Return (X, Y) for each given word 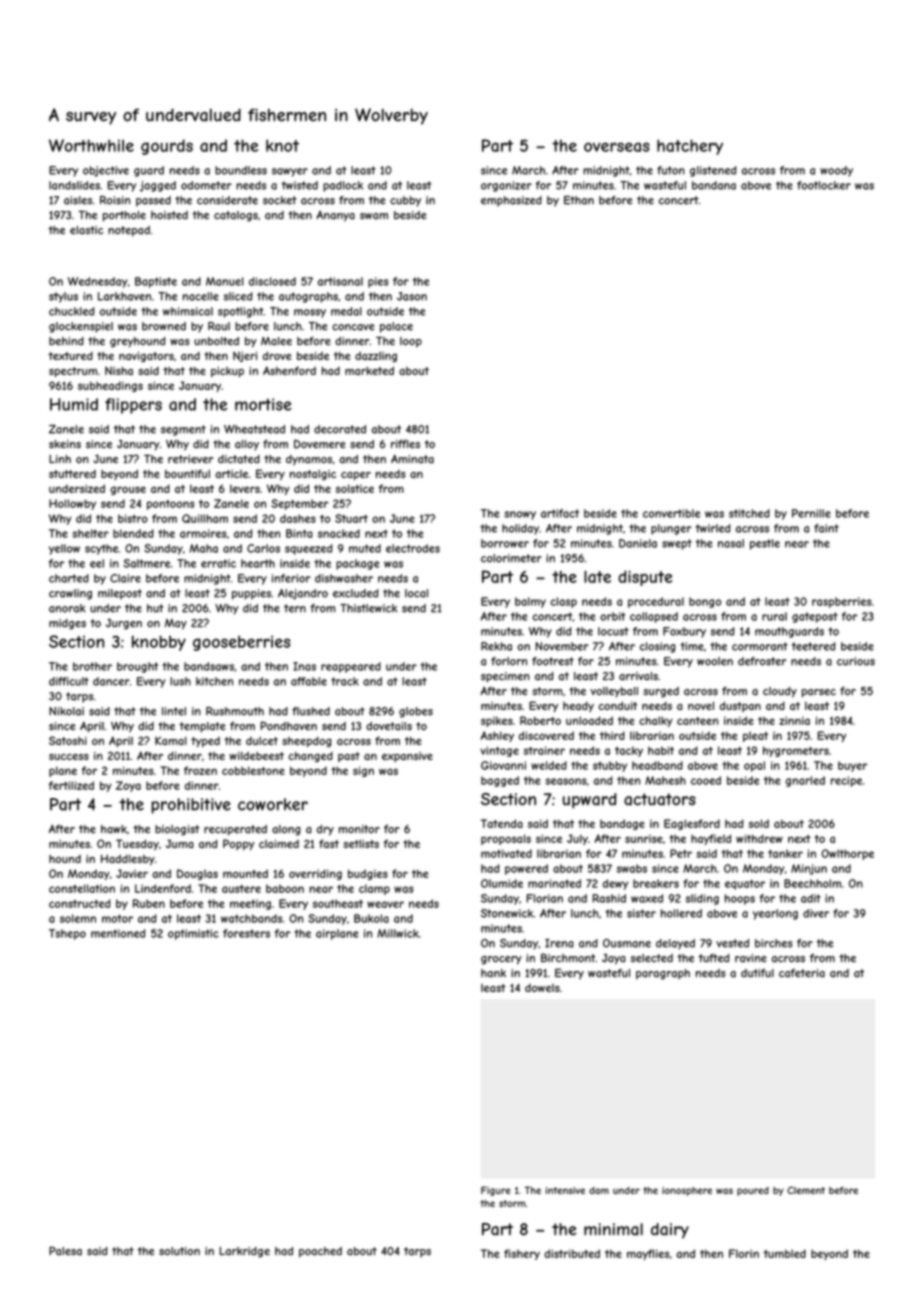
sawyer (290, 172)
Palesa (65, 1251)
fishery (522, 1254)
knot (282, 145)
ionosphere (687, 1191)
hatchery (690, 147)
